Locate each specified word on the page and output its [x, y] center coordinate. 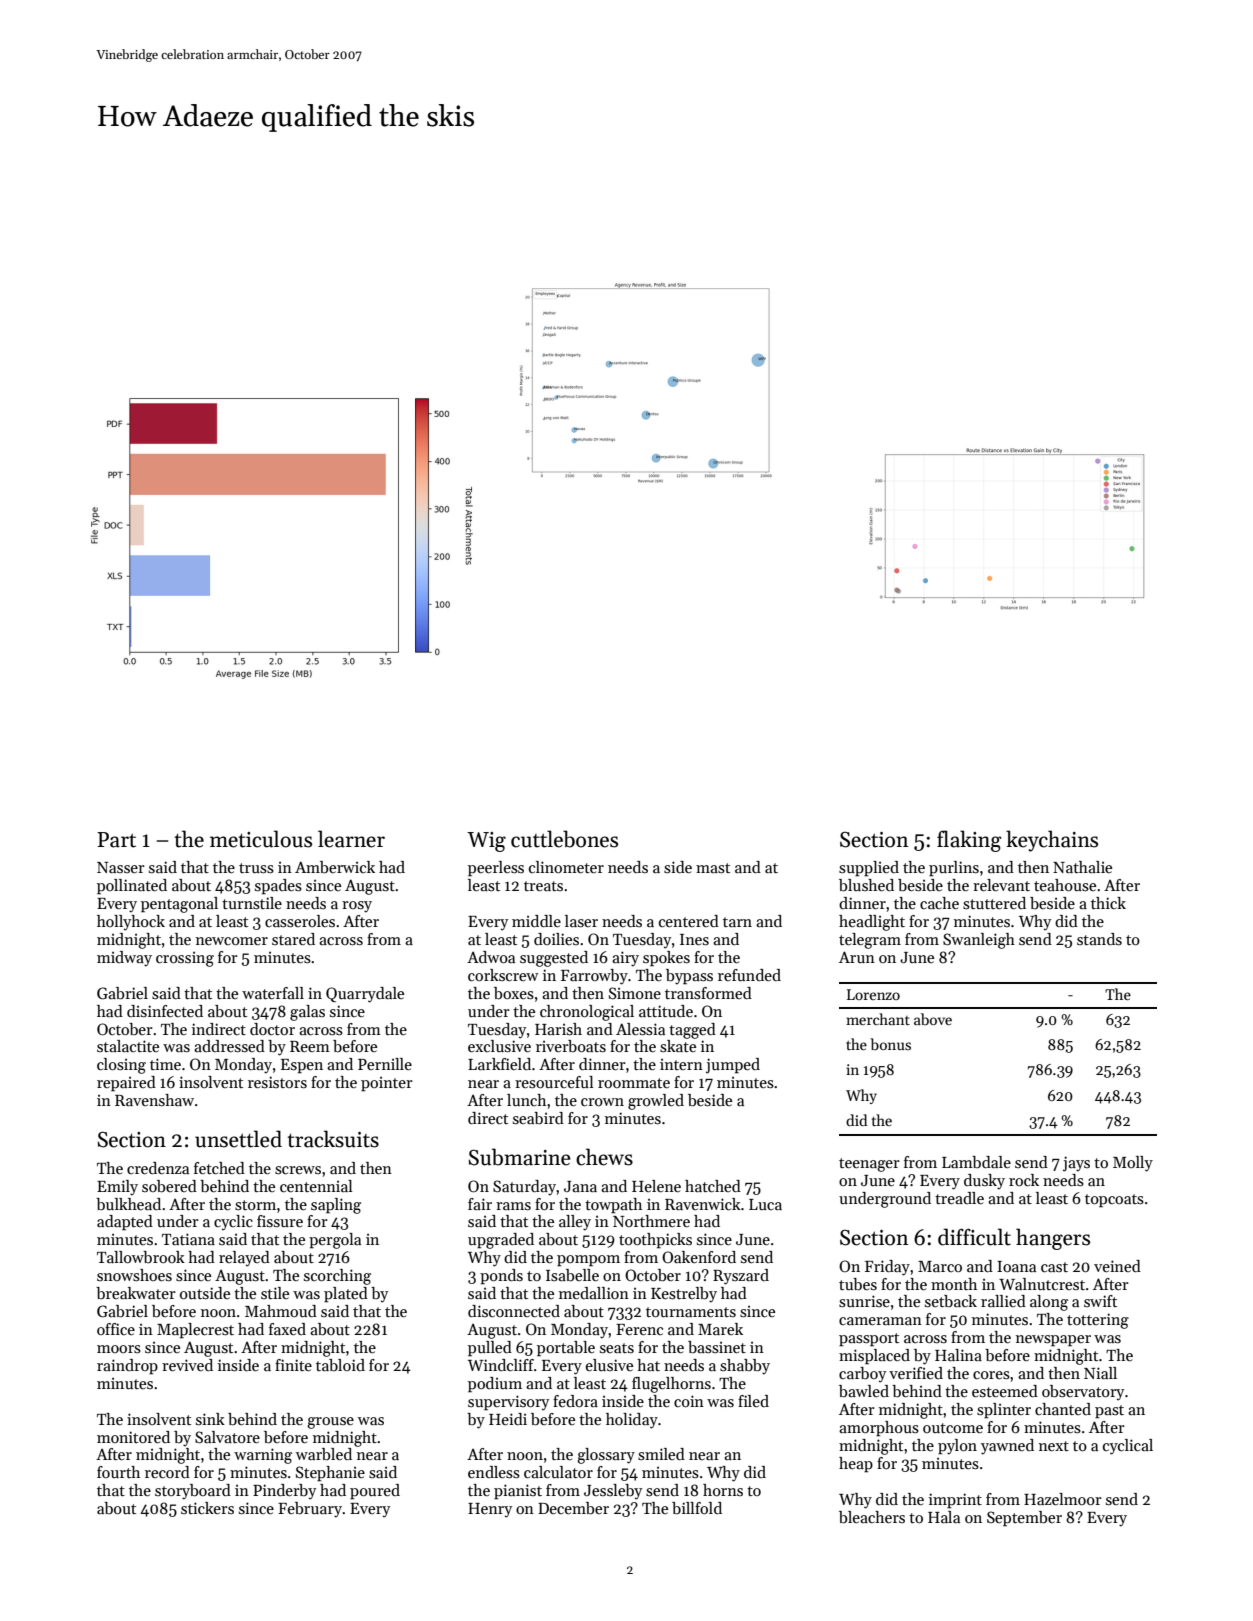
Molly [1133, 1164]
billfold [697, 1508]
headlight [872, 923]
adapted [125, 1223]
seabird [538, 1118]
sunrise [864, 1301]
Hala [944, 1517]
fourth [118, 1472]
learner [351, 839]
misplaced [874, 1357]
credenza [158, 1168]
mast [713, 868]
